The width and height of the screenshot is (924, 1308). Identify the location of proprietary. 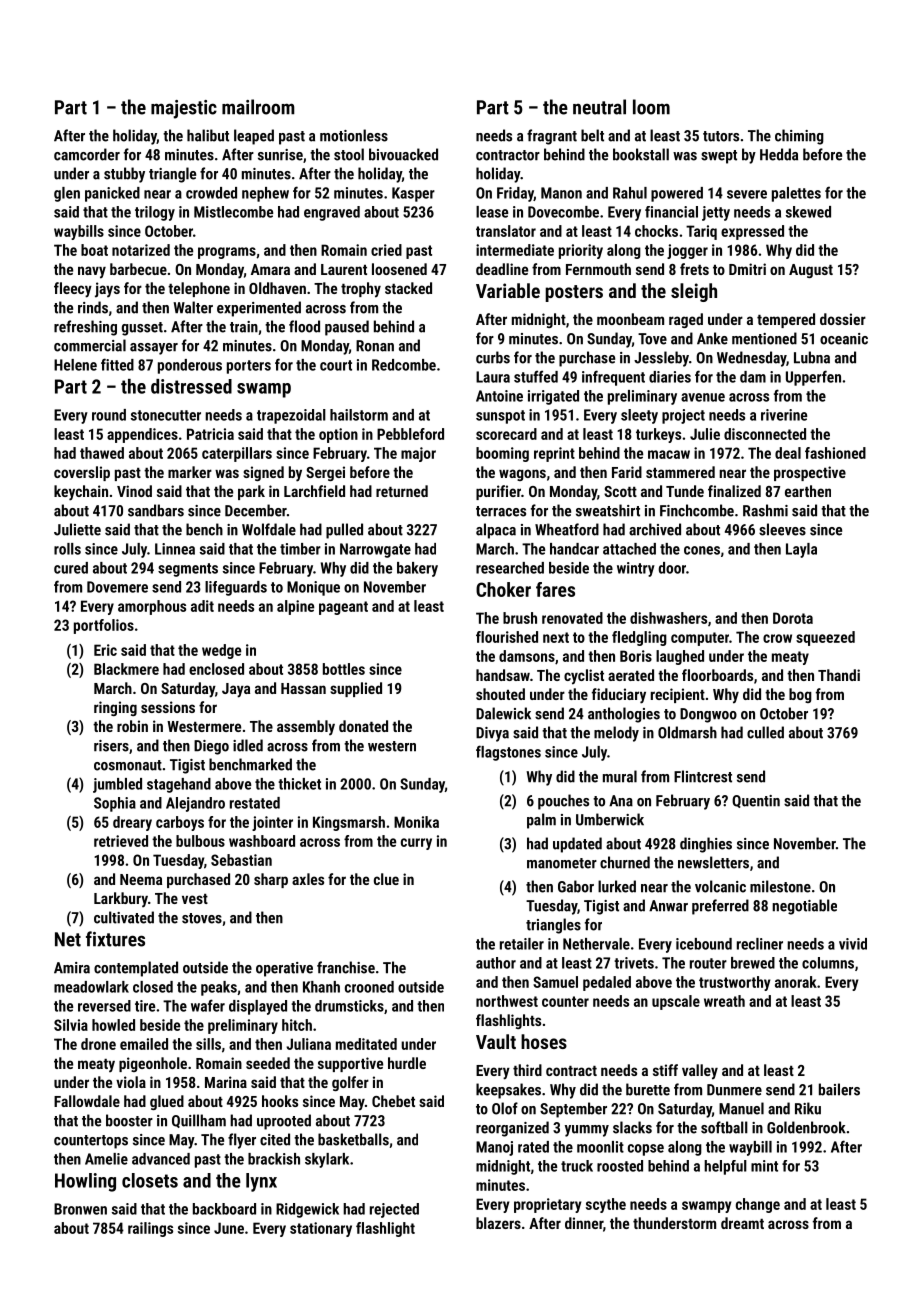
(547, 1205).
